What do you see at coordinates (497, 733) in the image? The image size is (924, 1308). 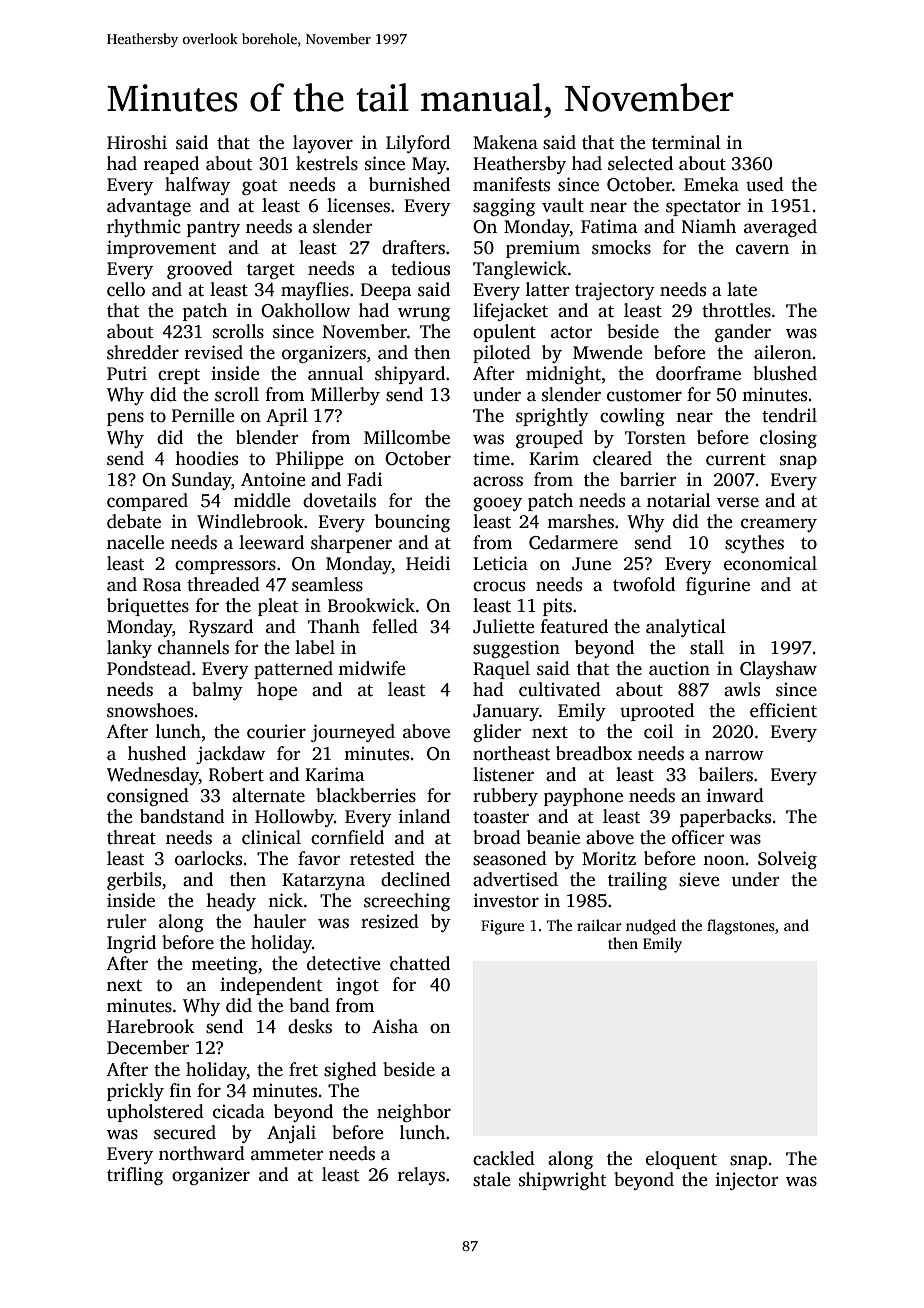 I see `glider` at bounding box center [497, 733].
